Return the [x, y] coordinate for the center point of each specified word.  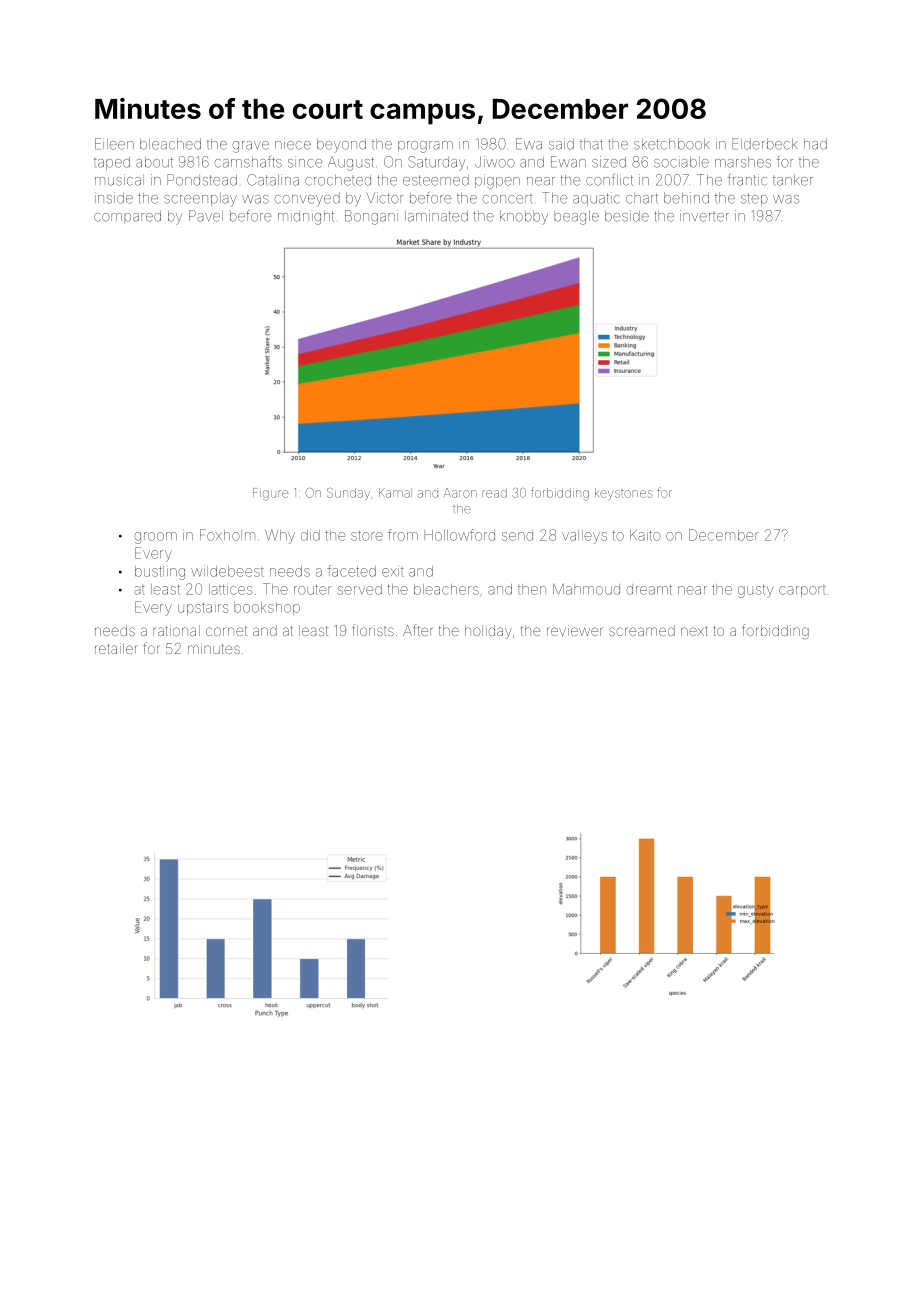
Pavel [206, 216]
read [495, 493]
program [425, 147]
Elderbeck [764, 144]
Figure [270, 494]
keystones [624, 494]
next [694, 631]
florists [373, 630]
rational [176, 630]
